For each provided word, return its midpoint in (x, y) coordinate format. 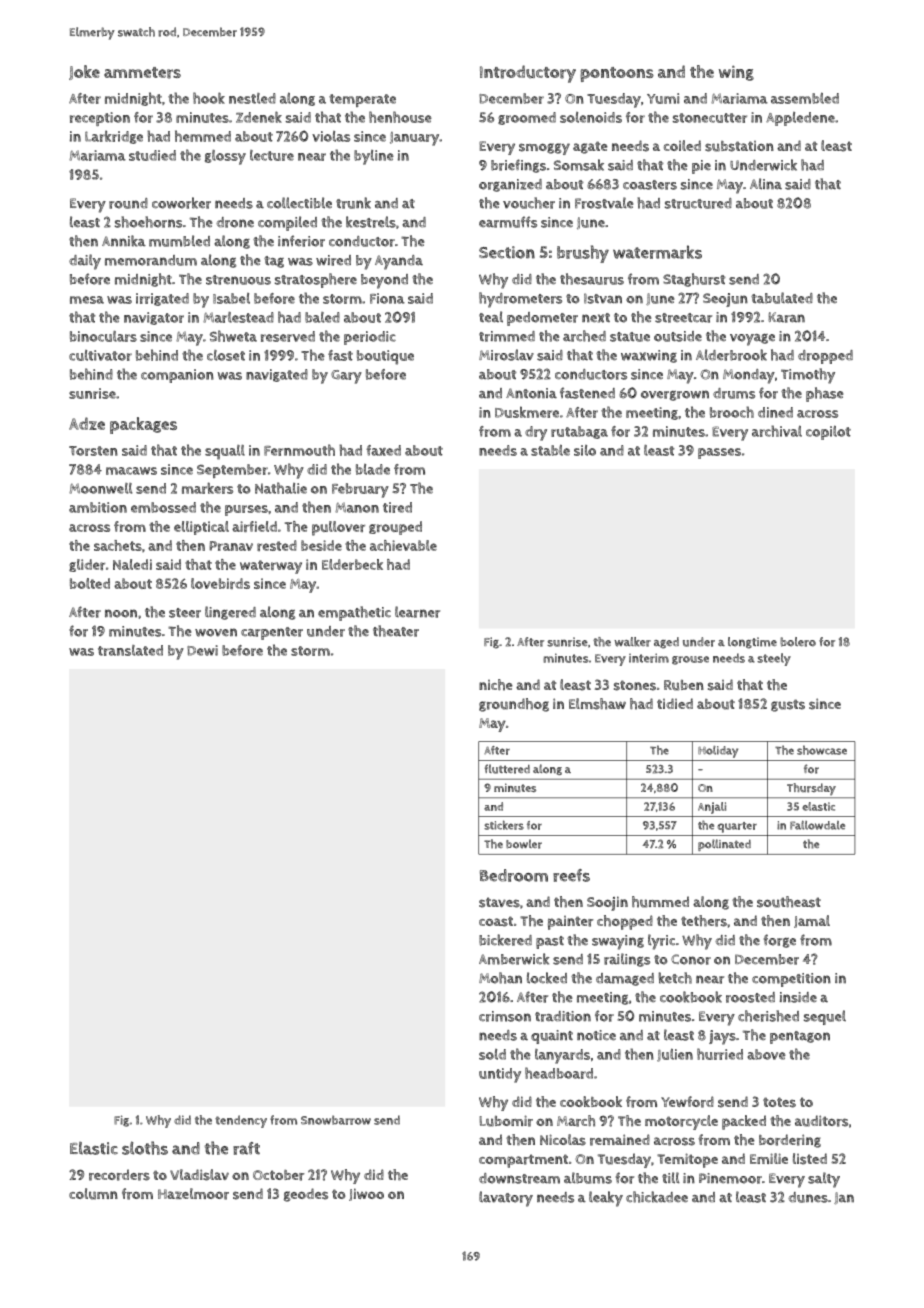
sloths (145, 1148)
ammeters (142, 73)
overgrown (675, 395)
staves (499, 902)
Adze (87, 423)
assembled (805, 98)
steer (185, 613)
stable (550, 450)
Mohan (500, 978)
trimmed (507, 336)
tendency (241, 1121)
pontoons (617, 74)
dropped (825, 357)
